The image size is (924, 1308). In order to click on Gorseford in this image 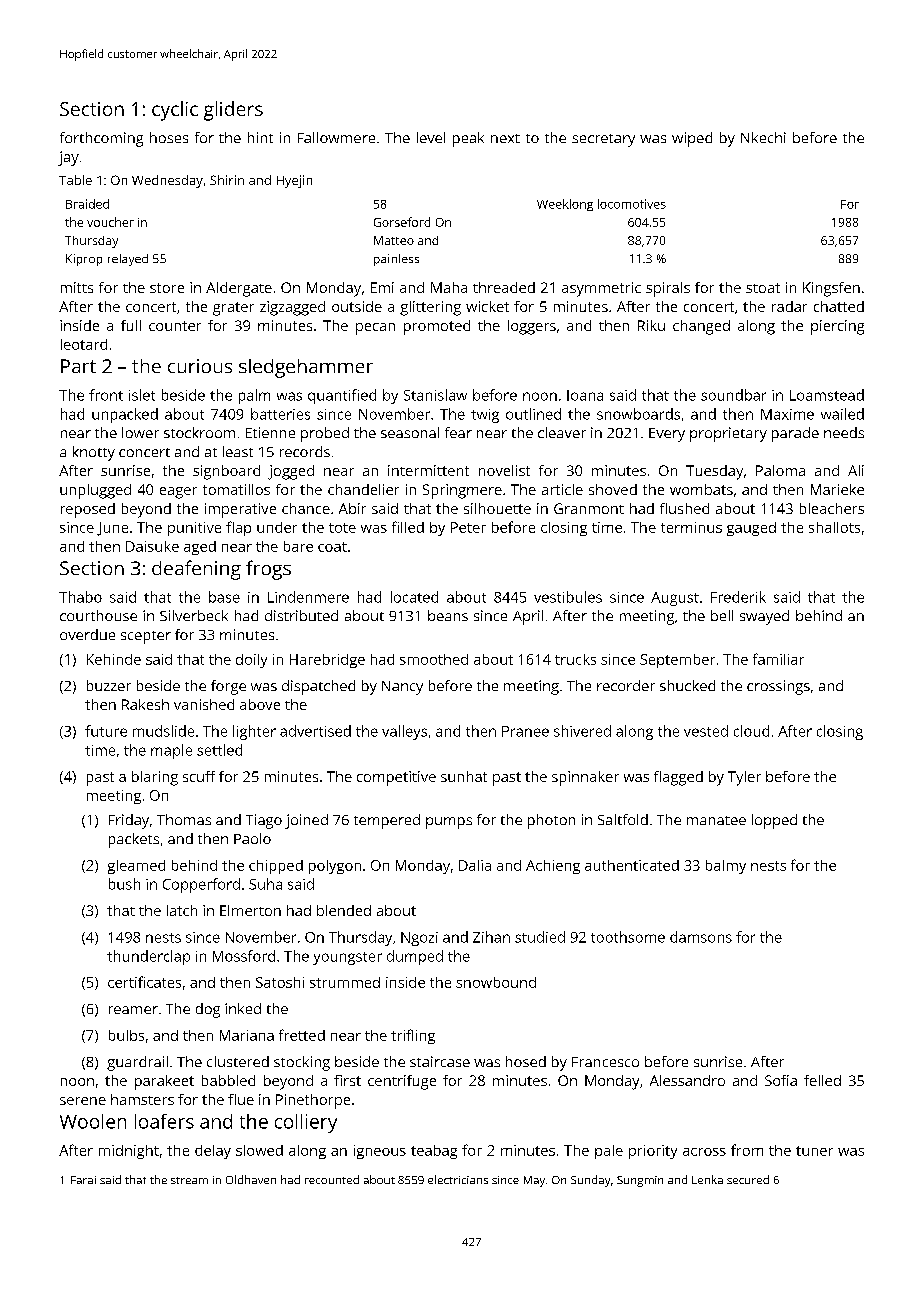, I will do `click(402, 222)`.
